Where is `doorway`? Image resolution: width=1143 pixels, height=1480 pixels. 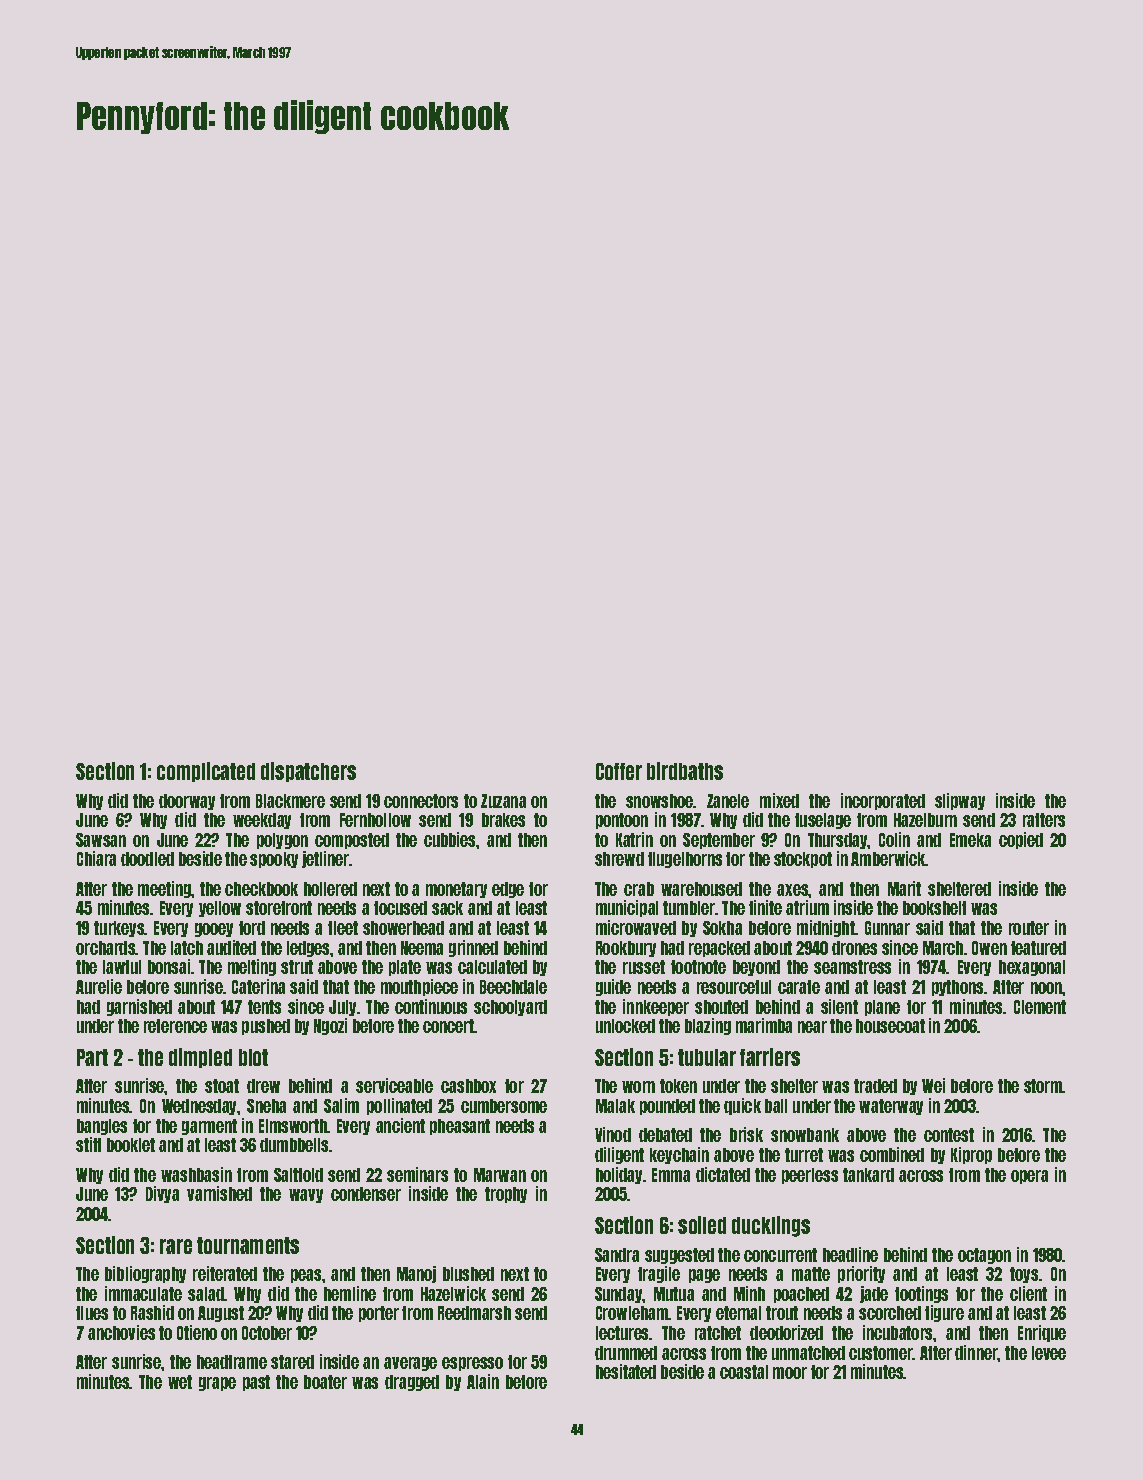
doorway is located at coordinates (187, 802).
